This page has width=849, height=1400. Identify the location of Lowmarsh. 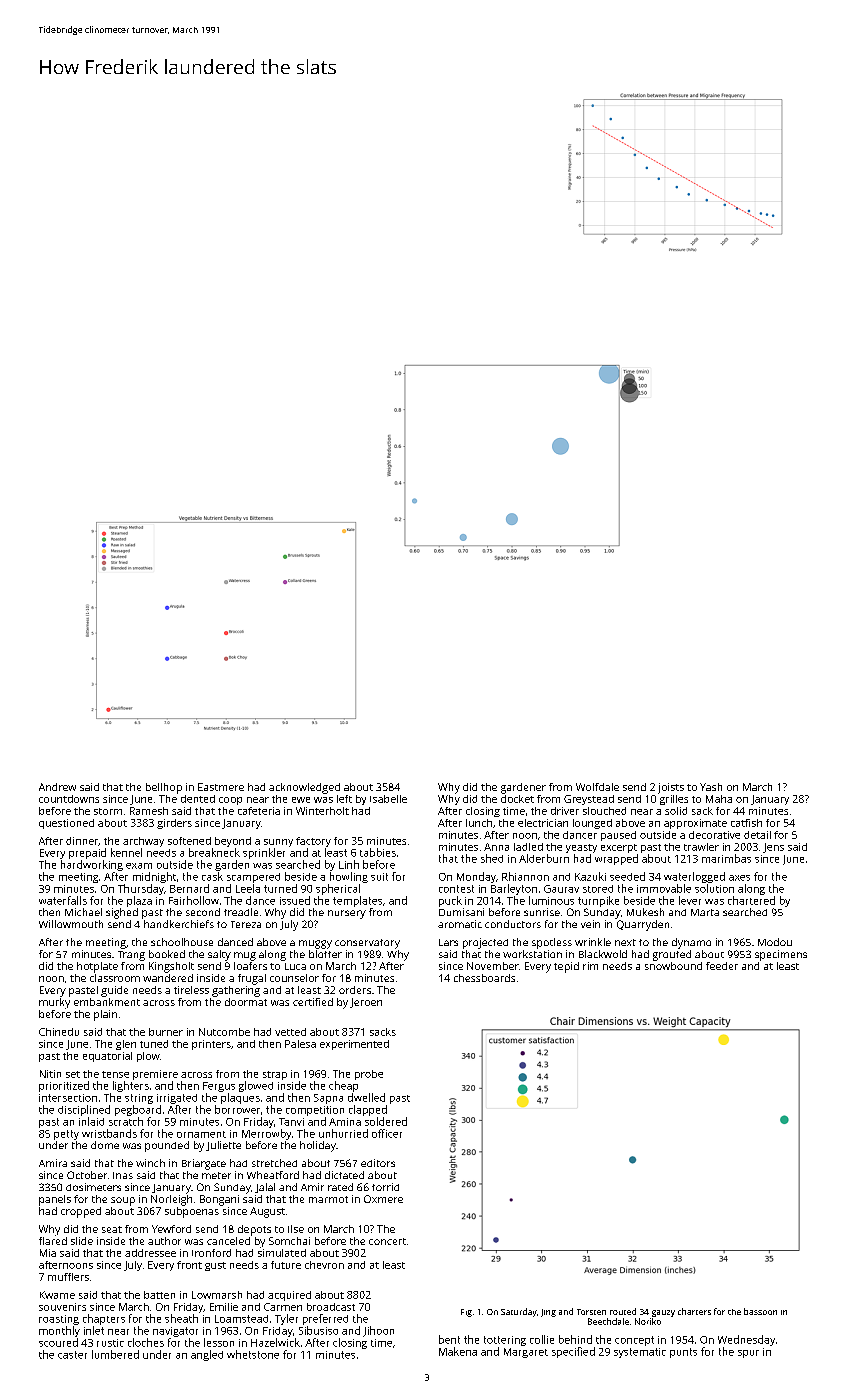
(217, 1295).
